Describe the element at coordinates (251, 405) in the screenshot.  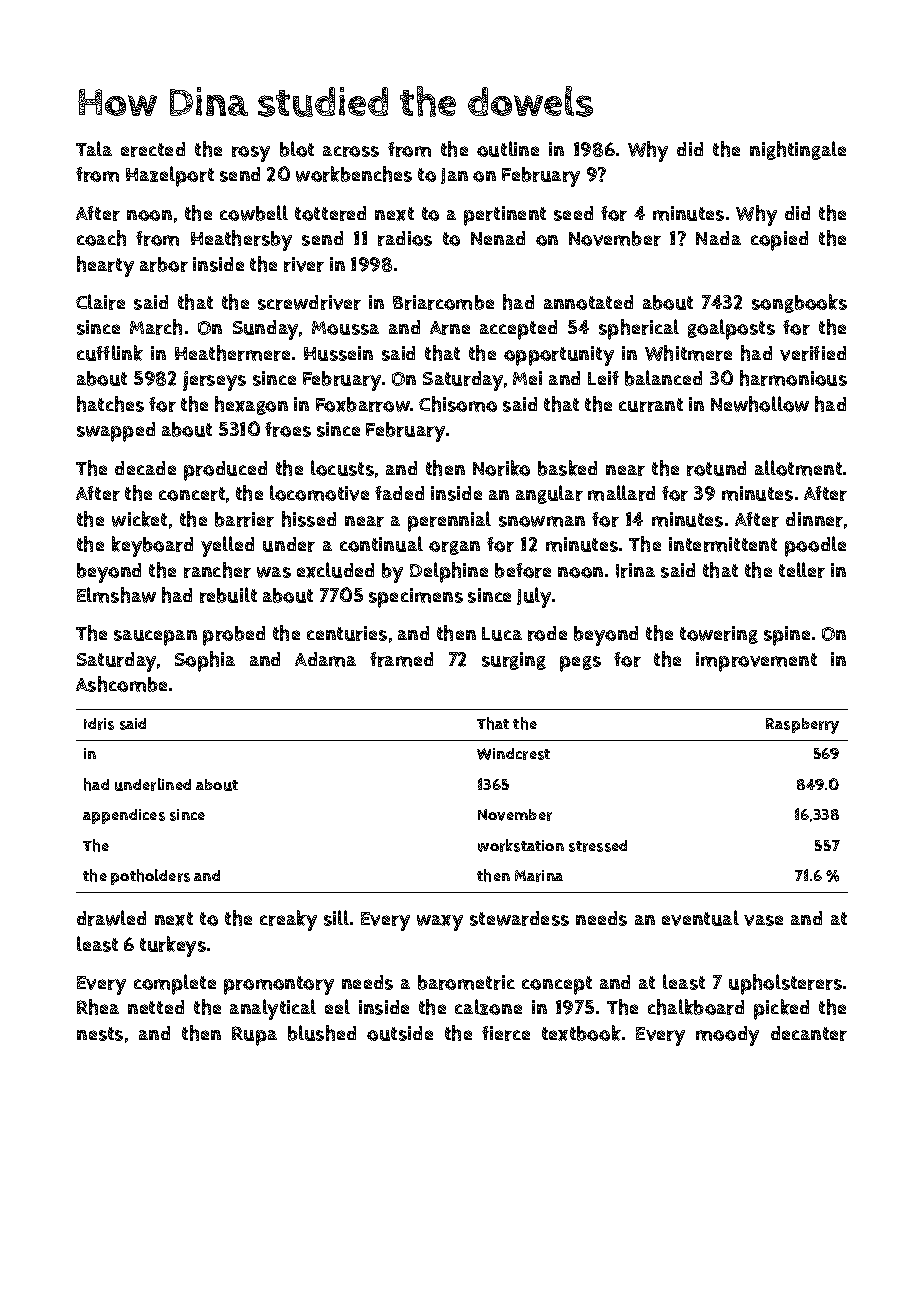
I see `hexagon` at that location.
